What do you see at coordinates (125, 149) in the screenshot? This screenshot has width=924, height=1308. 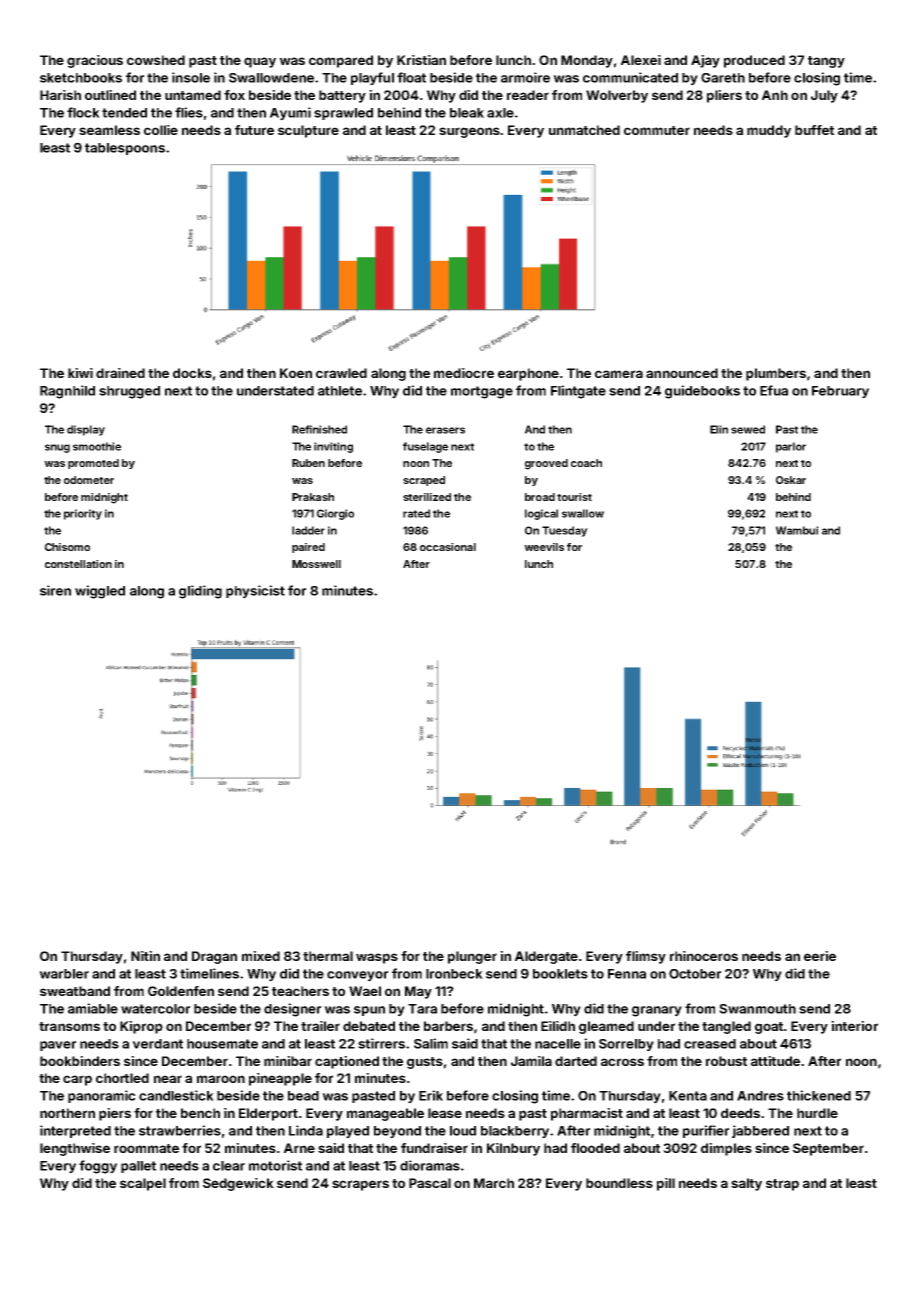 I see `tablespoons` at bounding box center [125, 149].
